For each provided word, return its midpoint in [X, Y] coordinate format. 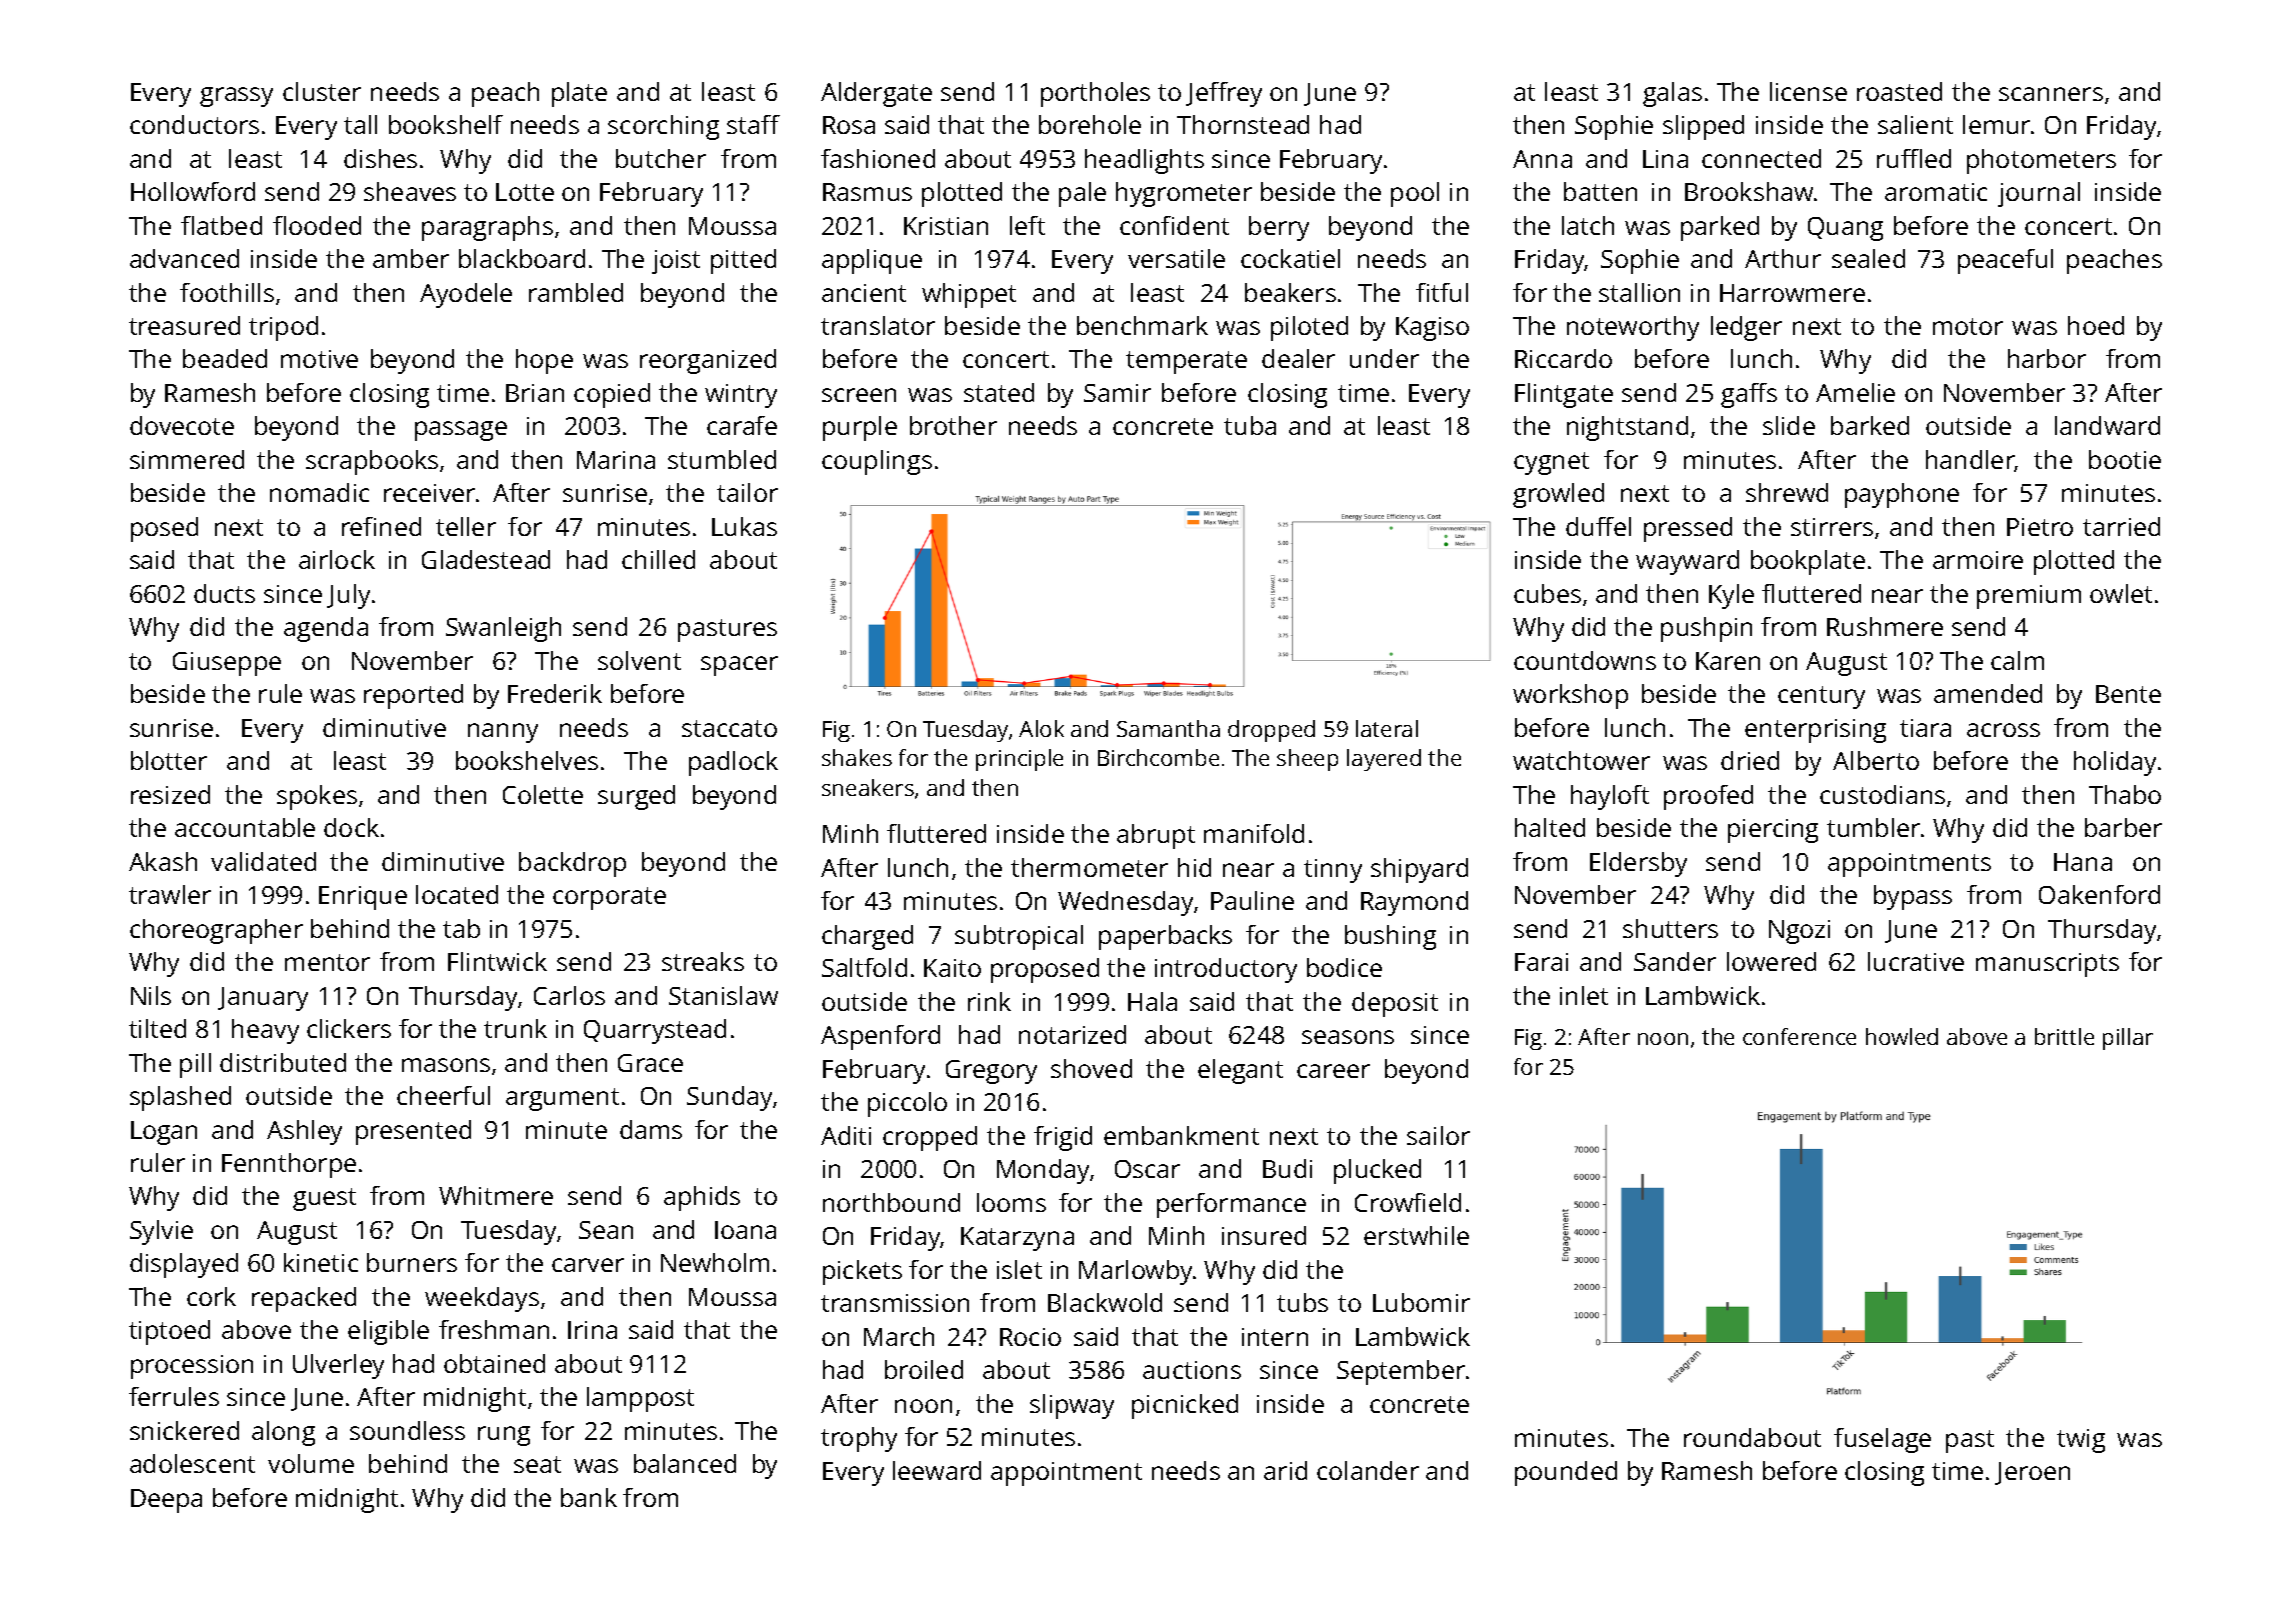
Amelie [1855, 392]
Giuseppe [227, 664]
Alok [1041, 728]
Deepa [166, 1501]
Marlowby [1135, 1272]
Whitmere [496, 1195]
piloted [1309, 328]
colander [1368, 1470]
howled [1902, 1036]
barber [2123, 827]
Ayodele [466, 295]
